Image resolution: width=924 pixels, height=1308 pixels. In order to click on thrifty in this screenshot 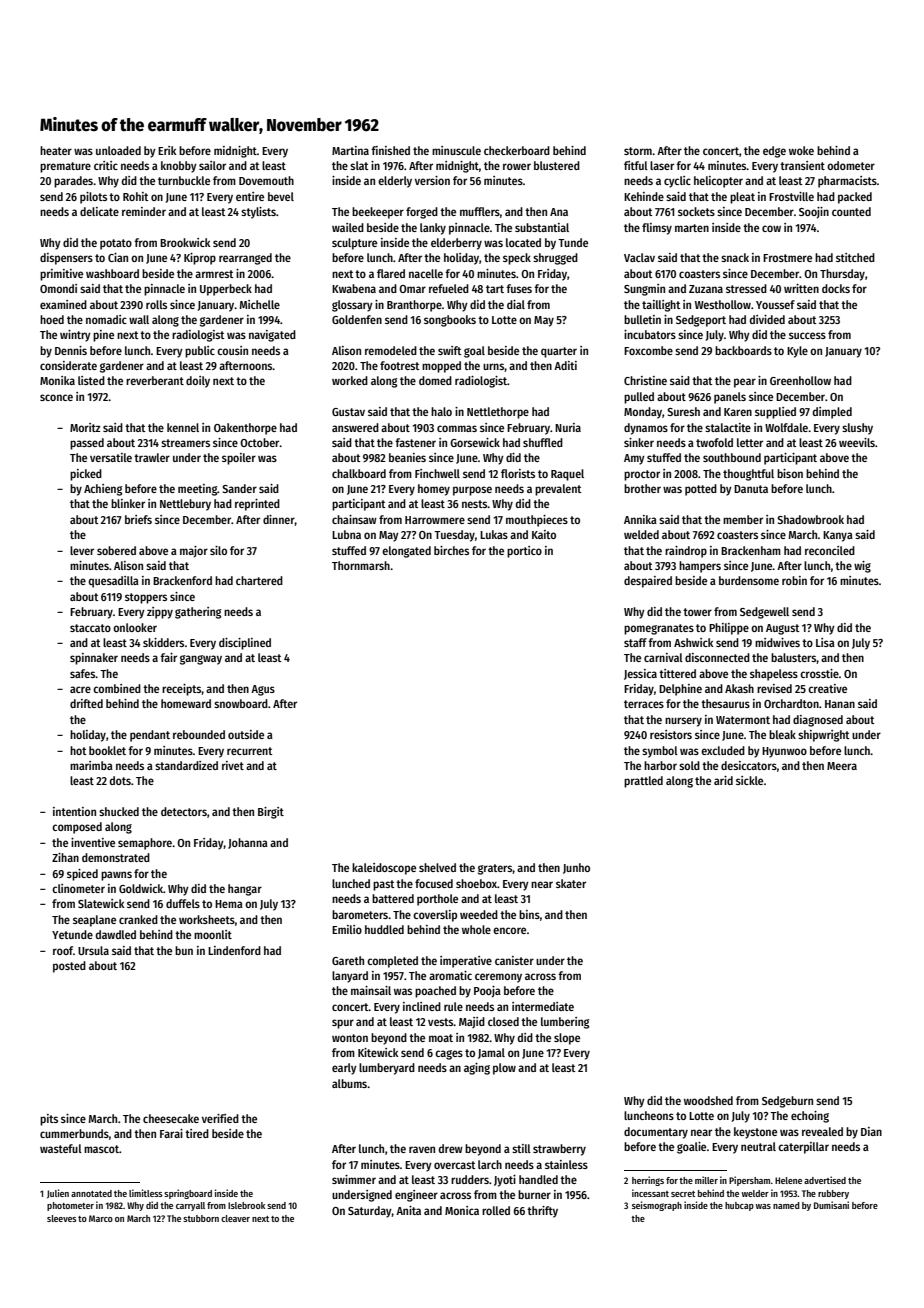, I will do `click(542, 1212)`.
